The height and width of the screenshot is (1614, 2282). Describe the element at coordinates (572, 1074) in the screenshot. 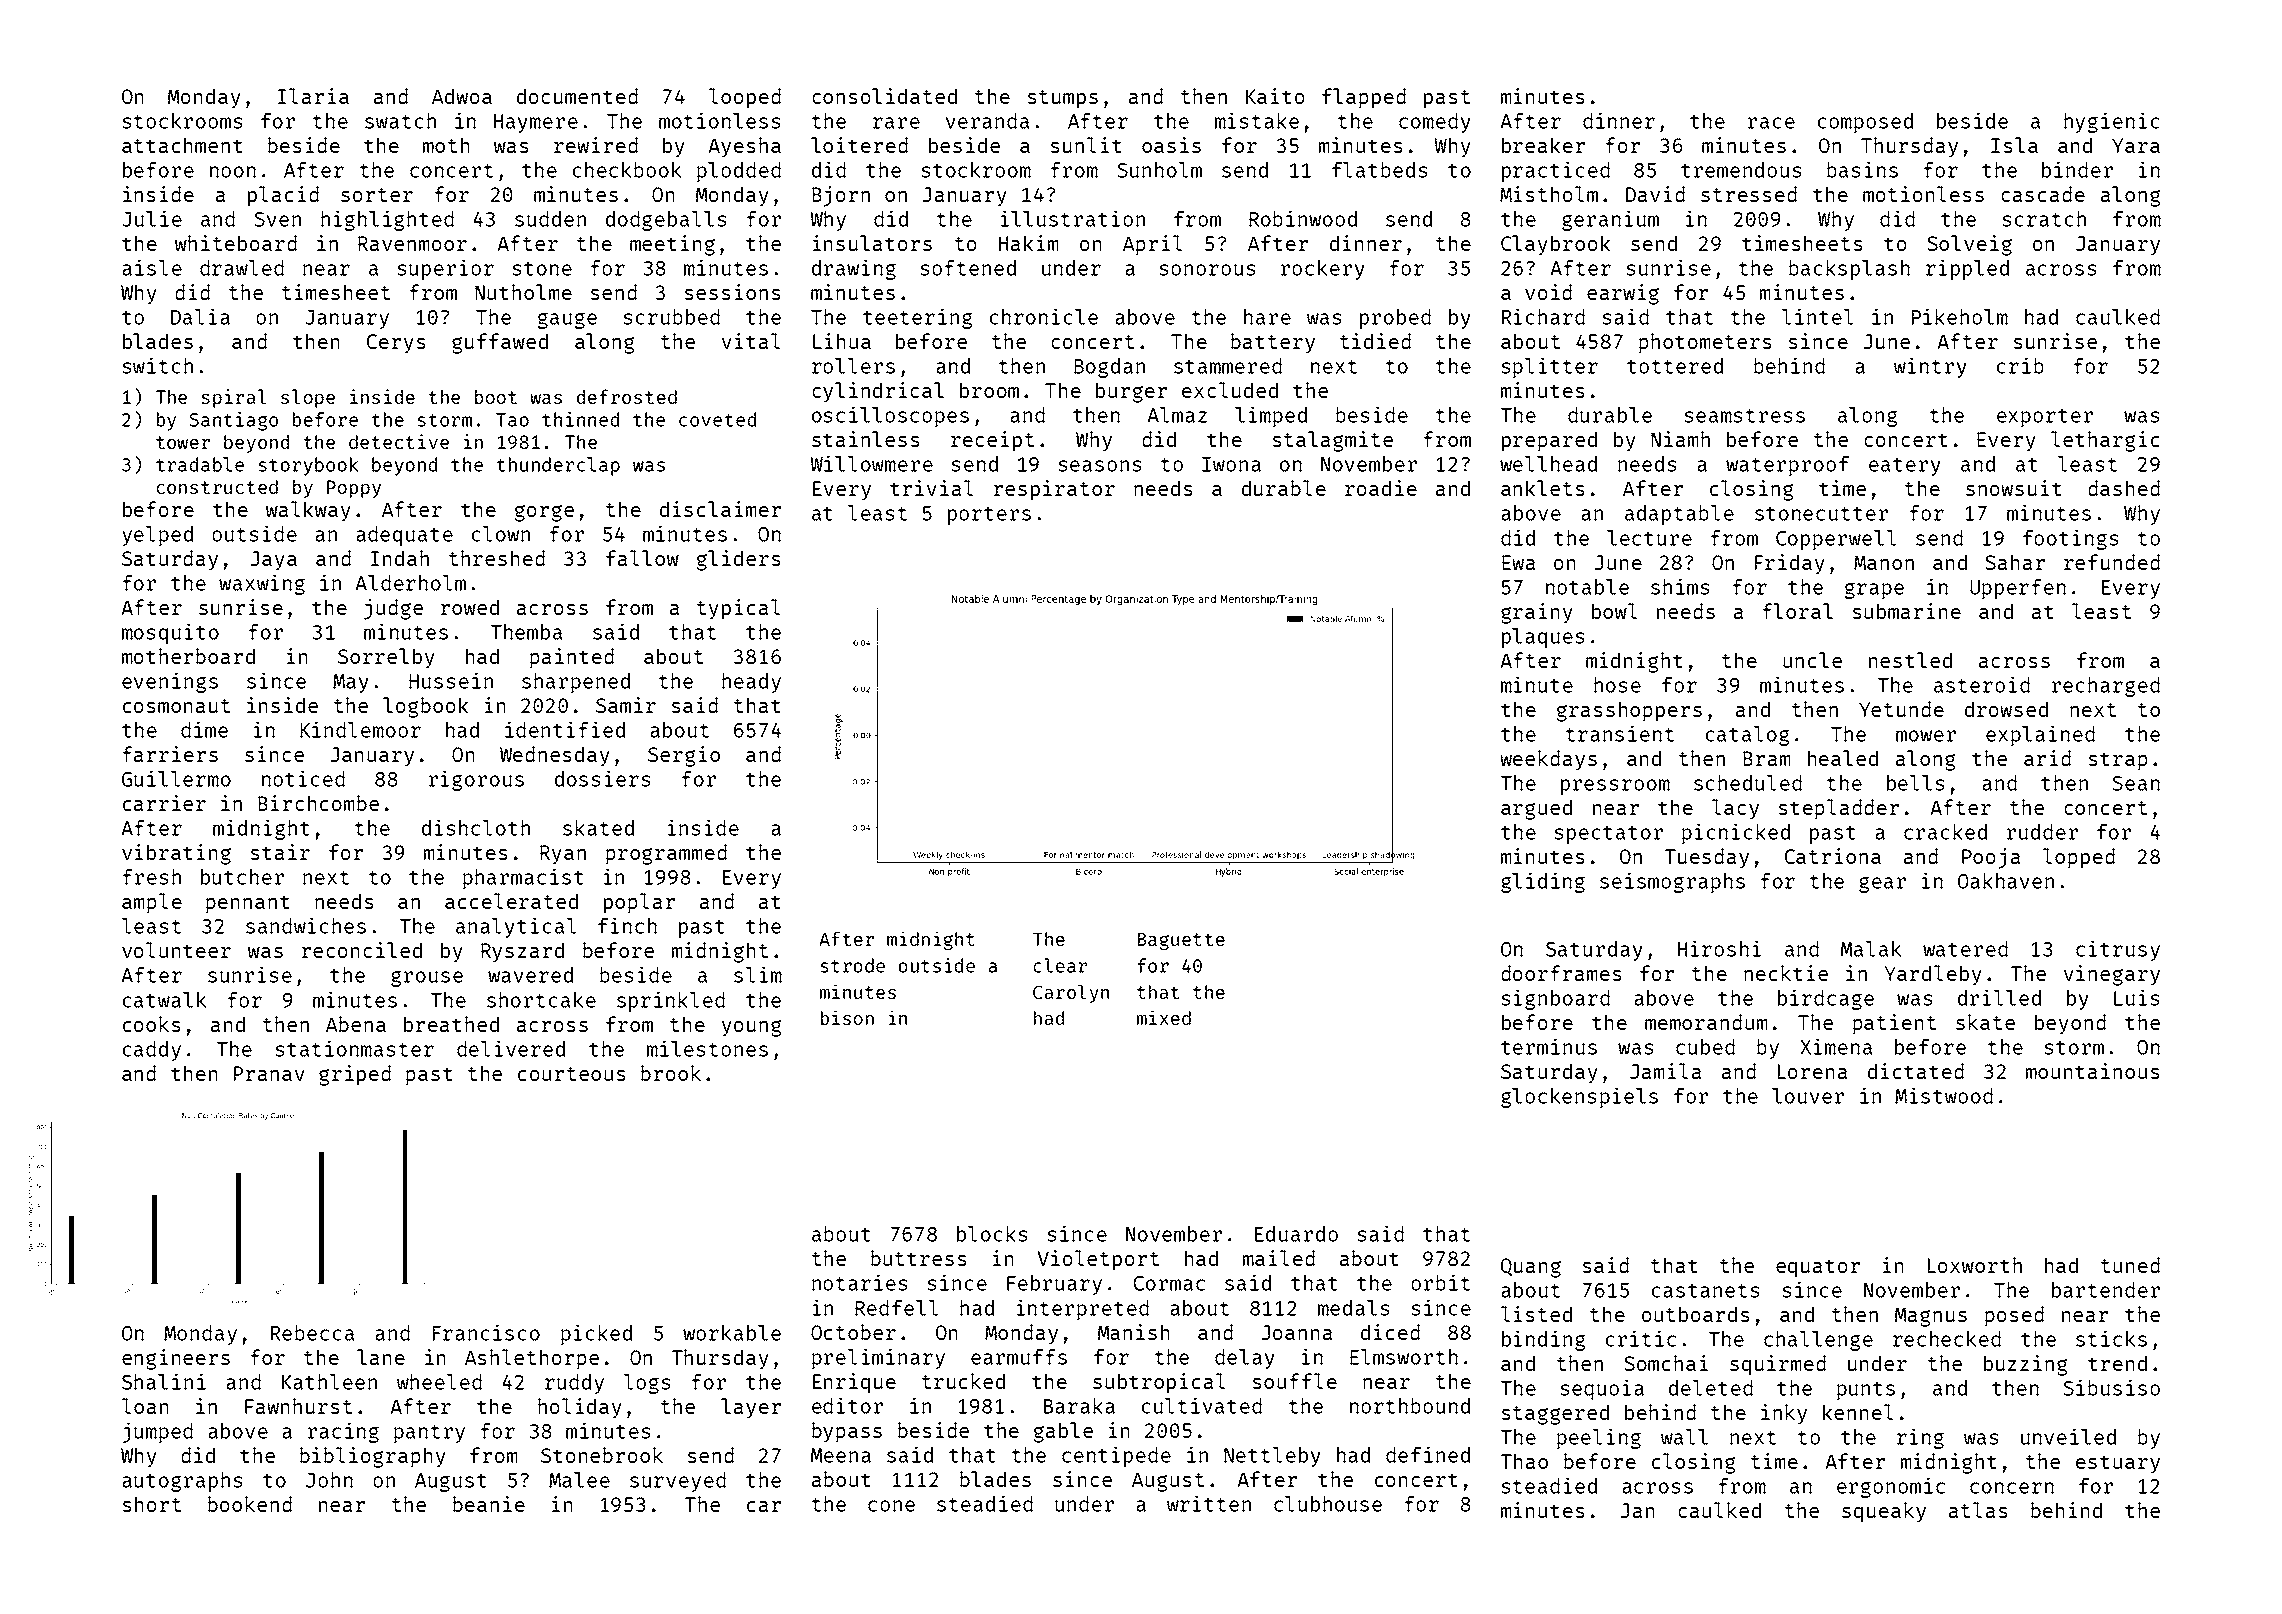

I see `courteous` at that location.
